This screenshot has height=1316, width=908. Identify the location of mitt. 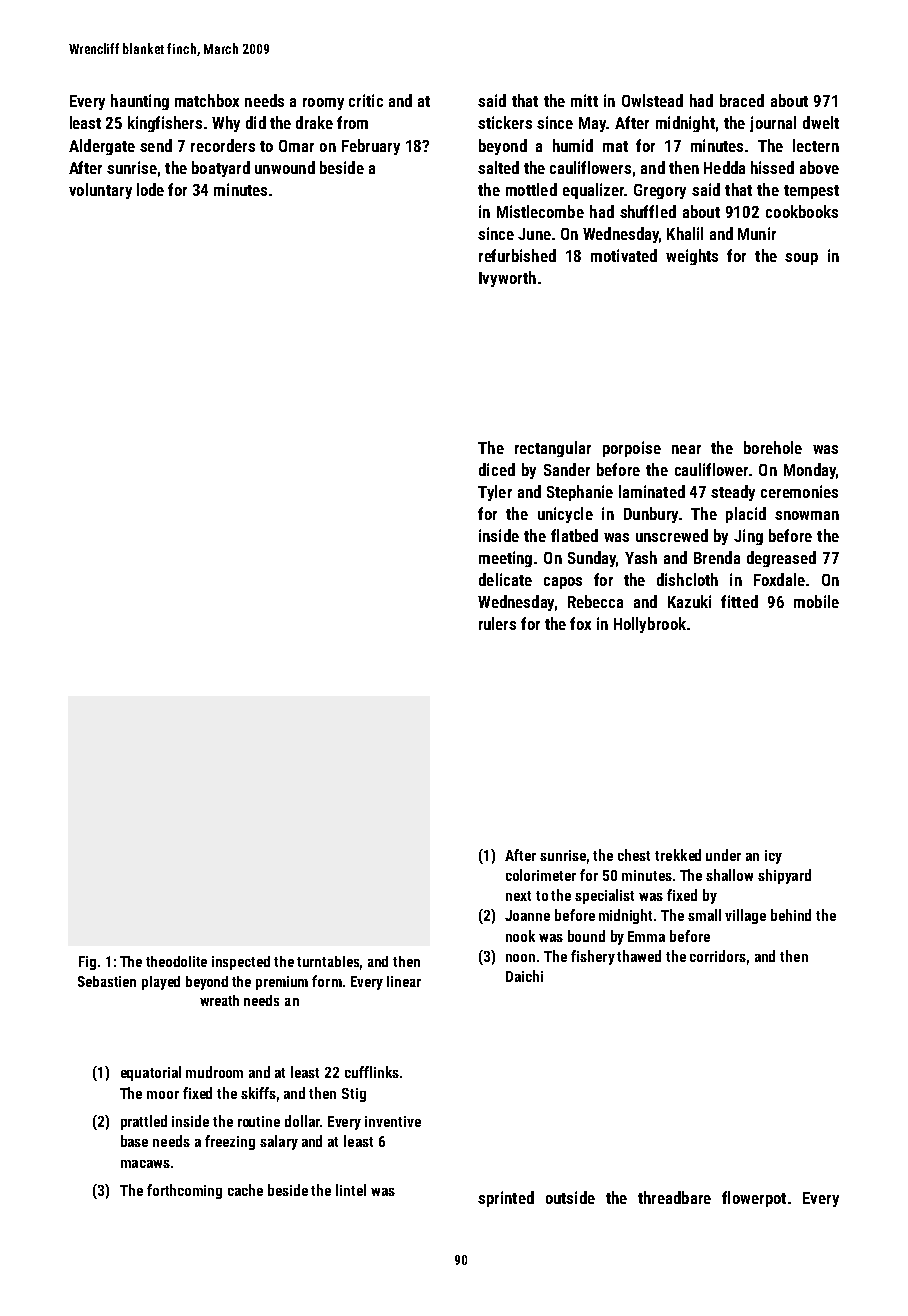
(584, 100).
